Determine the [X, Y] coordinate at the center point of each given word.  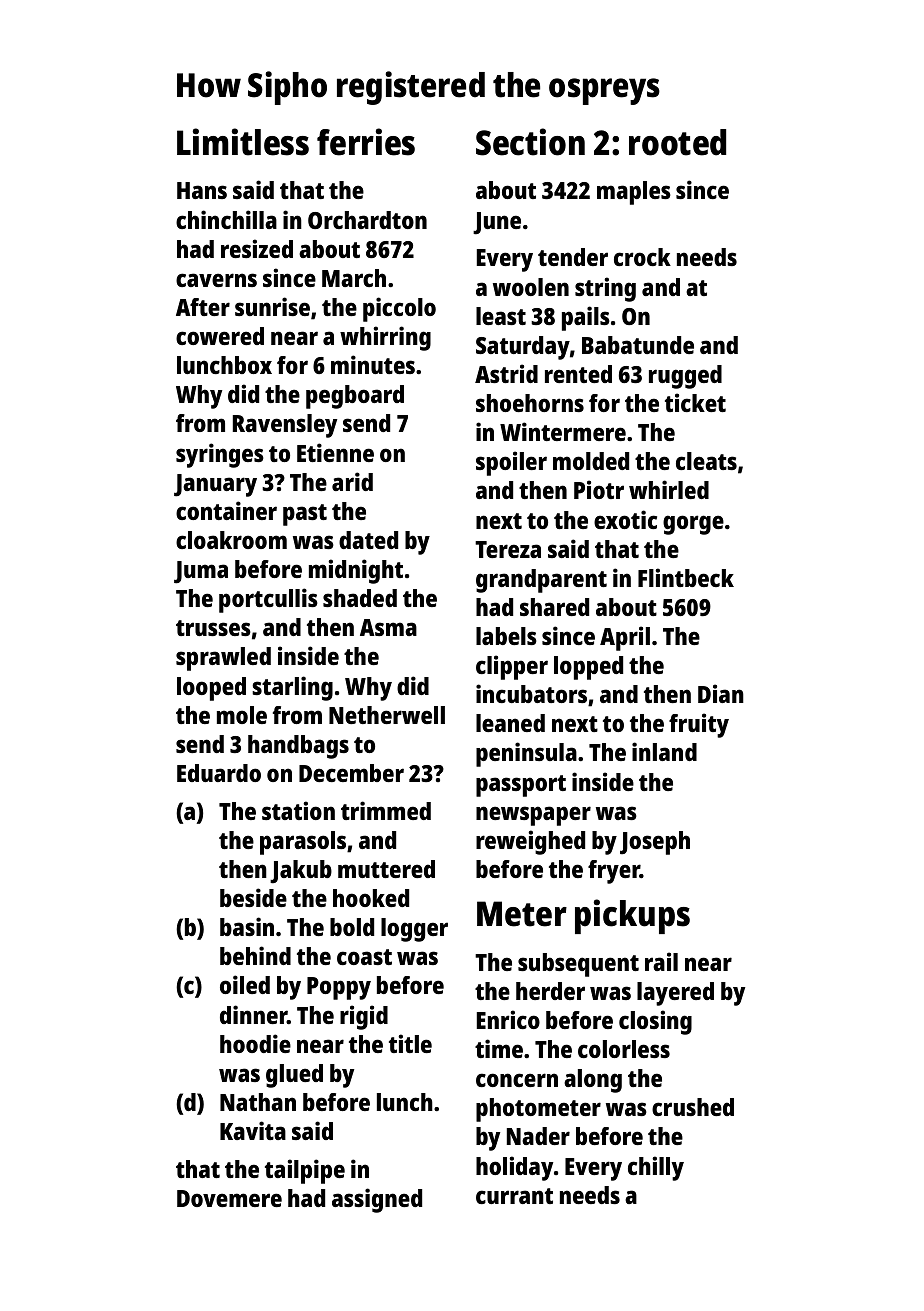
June [497, 223]
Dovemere [229, 1198]
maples [634, 193]
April [625, 638]
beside [253, 897]
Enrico [508, 1019]
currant [514, 1196]
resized [257, 248]
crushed [693, 1107]
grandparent [541, 581]
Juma [201, 572]
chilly [656, 1168]
